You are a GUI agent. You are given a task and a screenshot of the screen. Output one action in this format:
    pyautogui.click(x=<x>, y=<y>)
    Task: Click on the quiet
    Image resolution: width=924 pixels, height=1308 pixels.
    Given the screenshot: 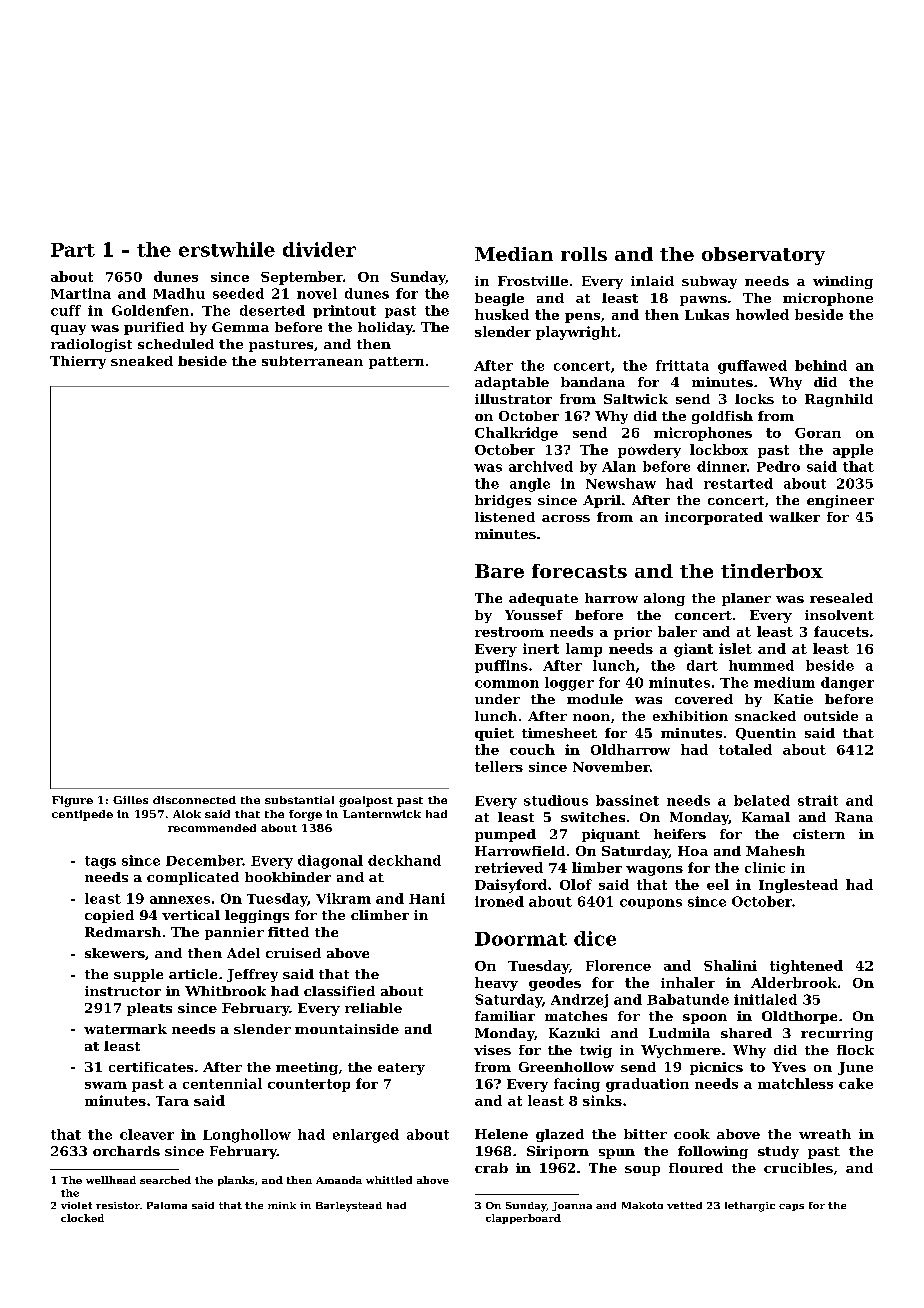 What is the action you would take?
    pyautogui.click(x=494, y=734)
